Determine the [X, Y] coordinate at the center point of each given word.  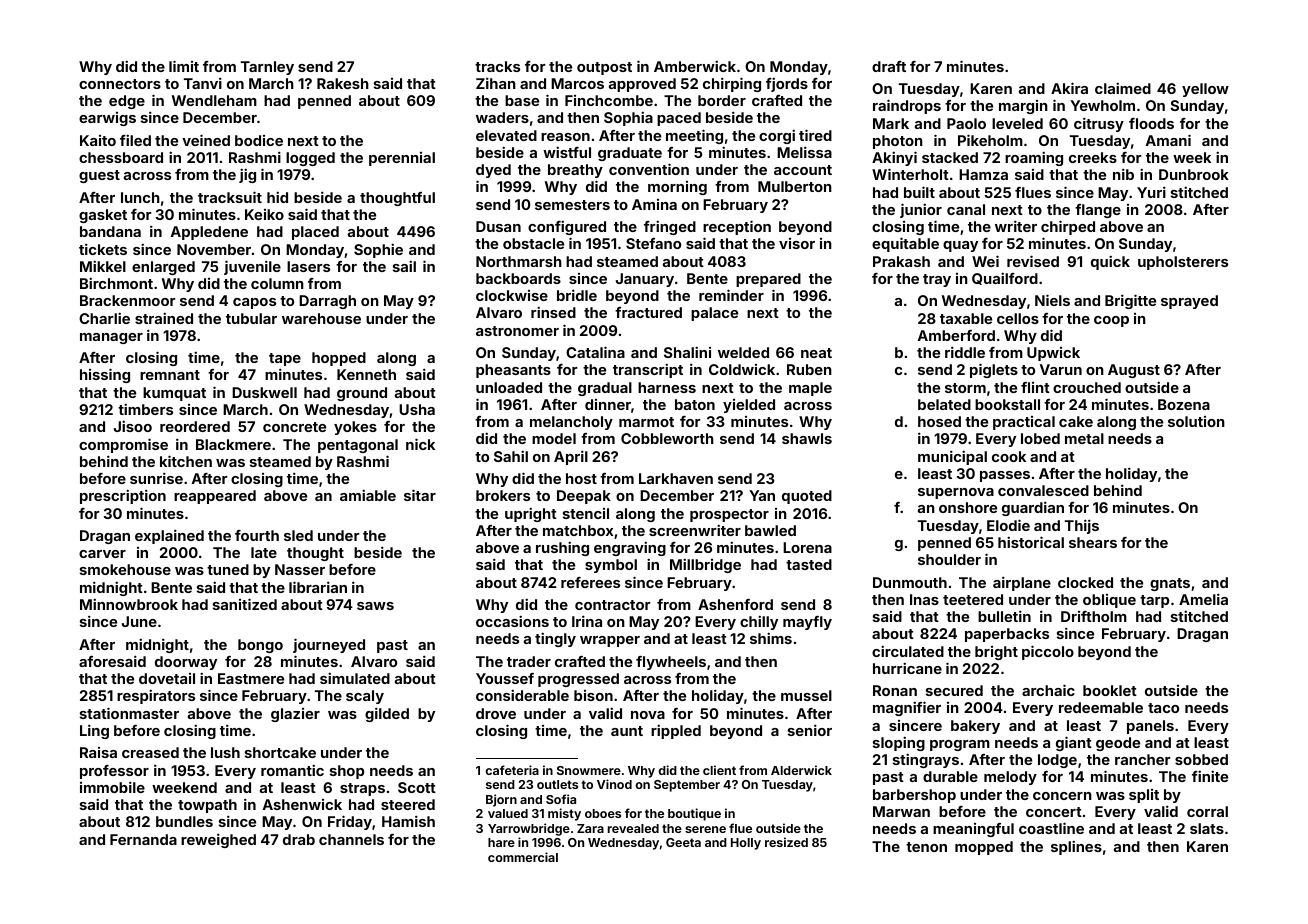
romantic [292, 770]
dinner [608, 404]
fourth [257, 535]
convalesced [1043, 490]
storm [965, 388]
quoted [807, 497]
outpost [604, 68]
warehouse [321, 318]
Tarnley [267, 68]
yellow [1205, 90]
